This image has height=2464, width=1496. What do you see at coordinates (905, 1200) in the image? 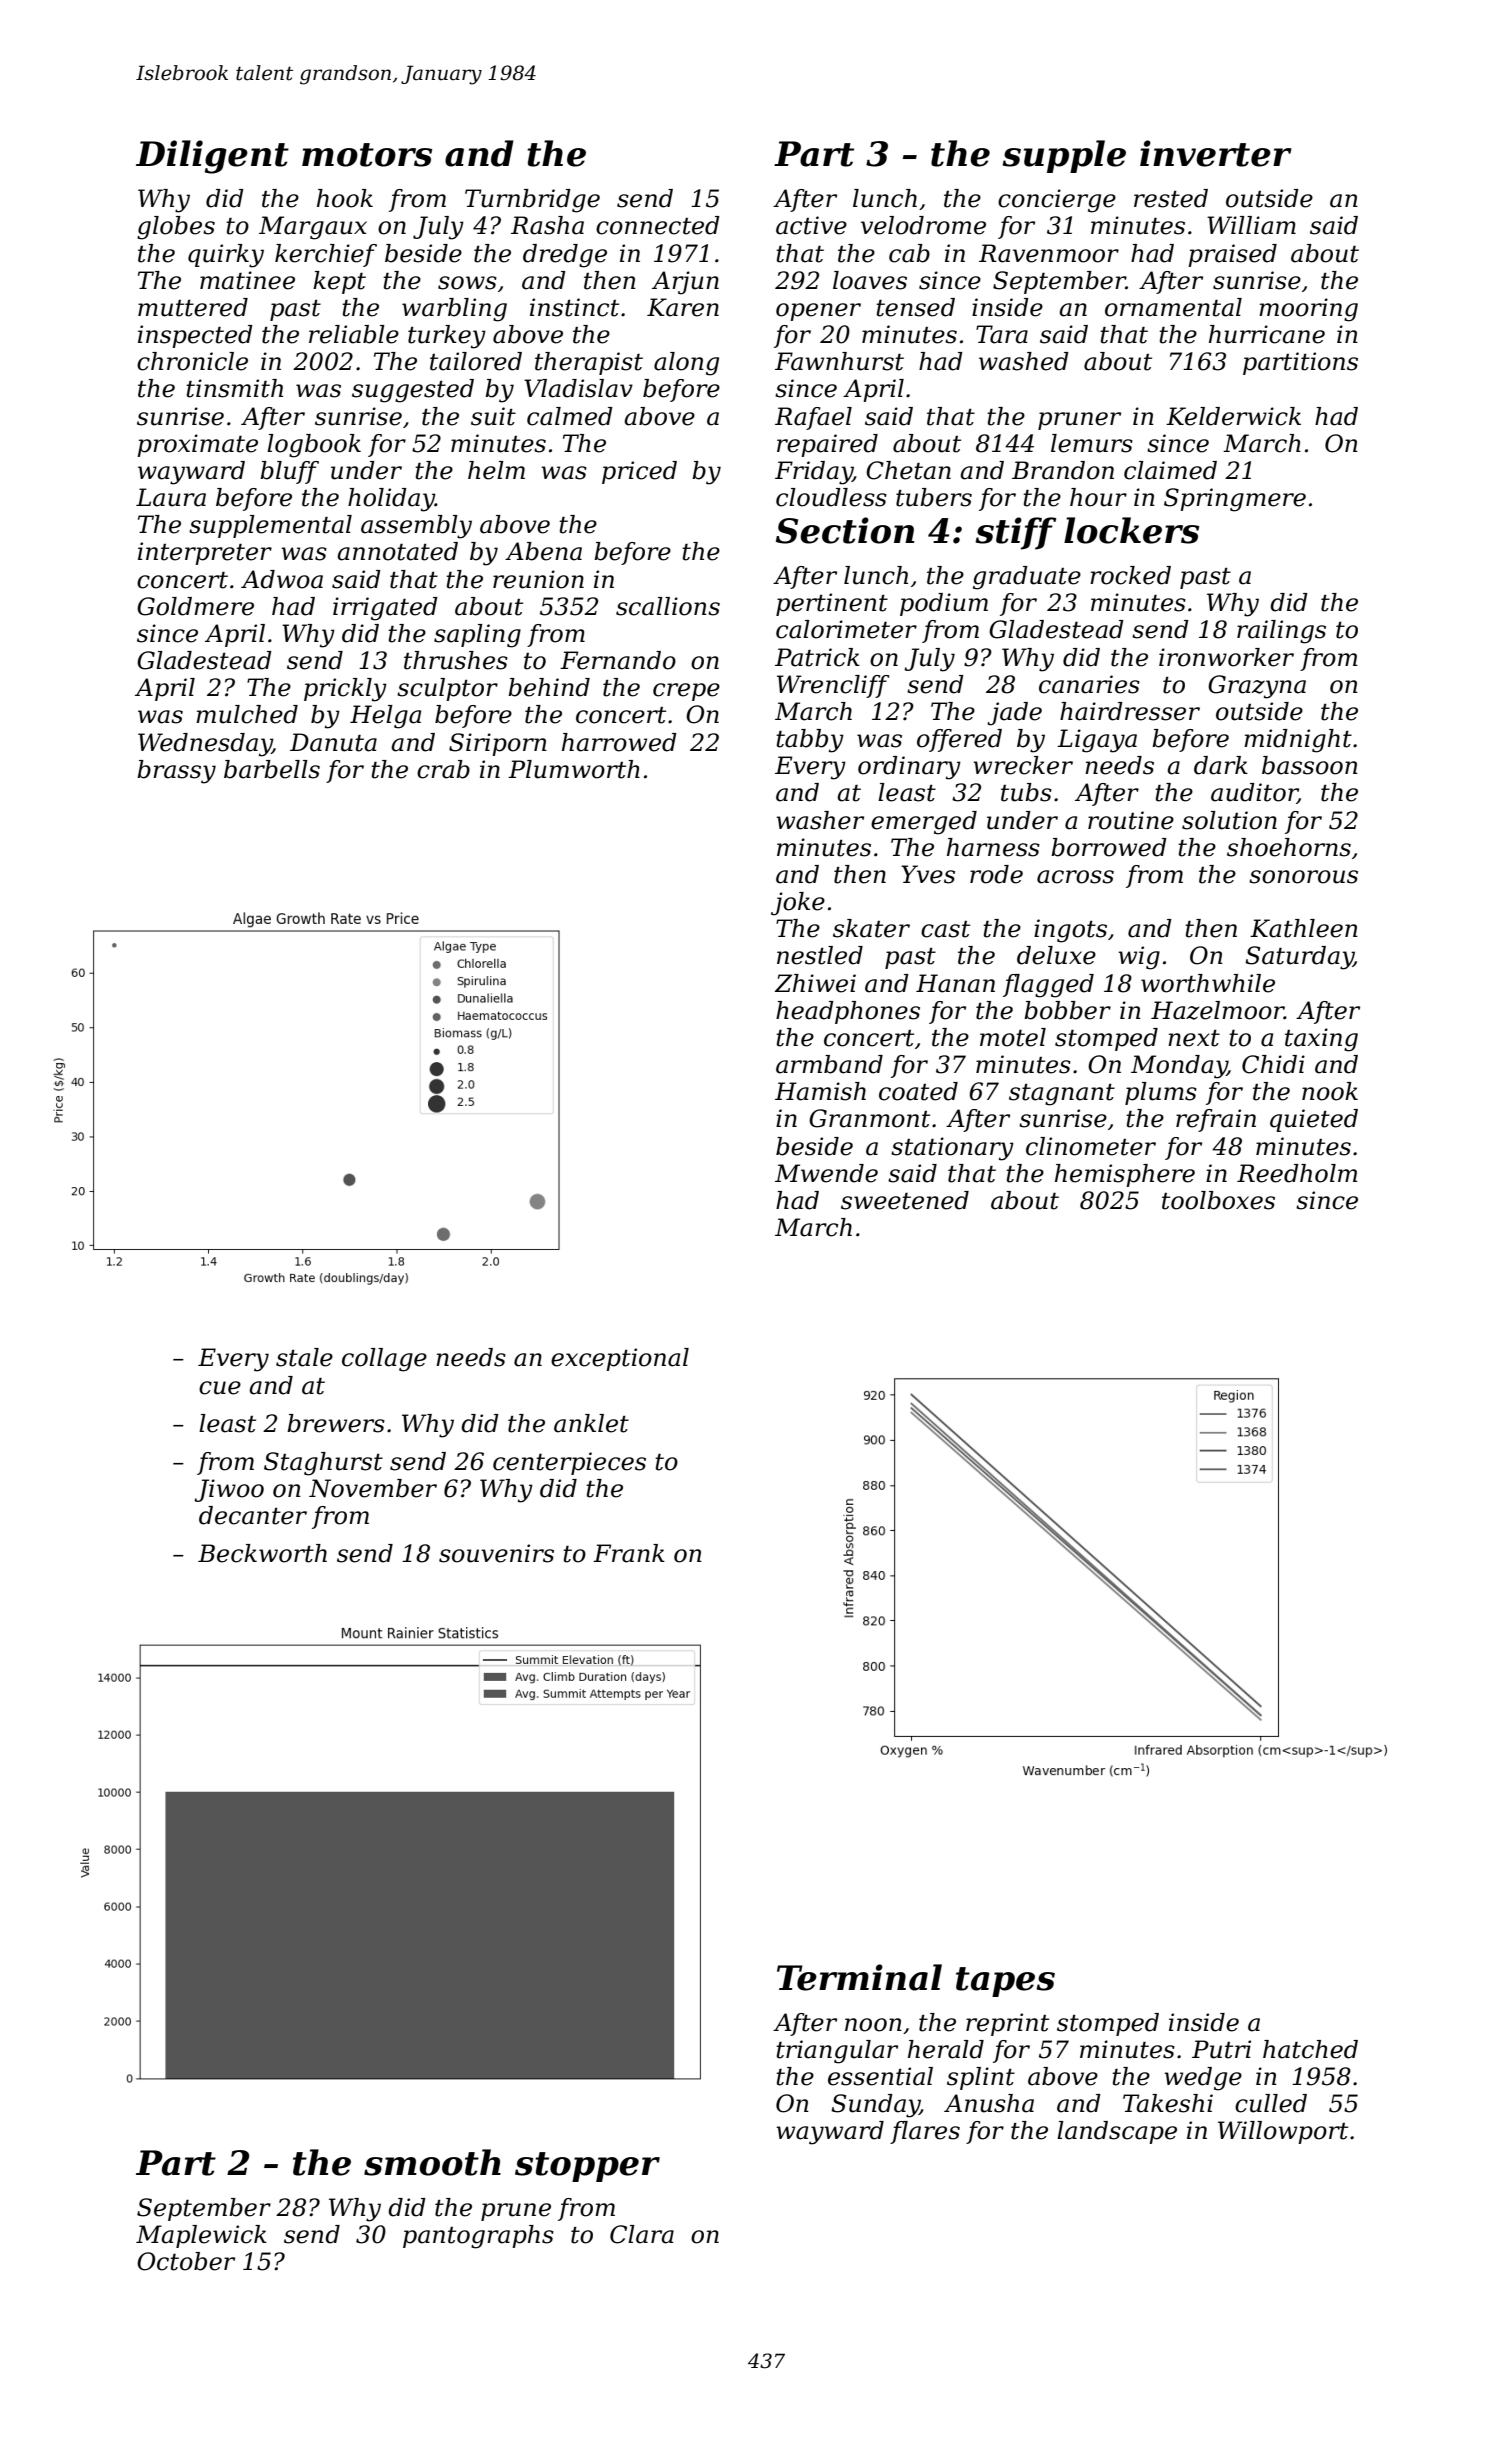
I see `sweetened` at bounding box center [905, 1200].
